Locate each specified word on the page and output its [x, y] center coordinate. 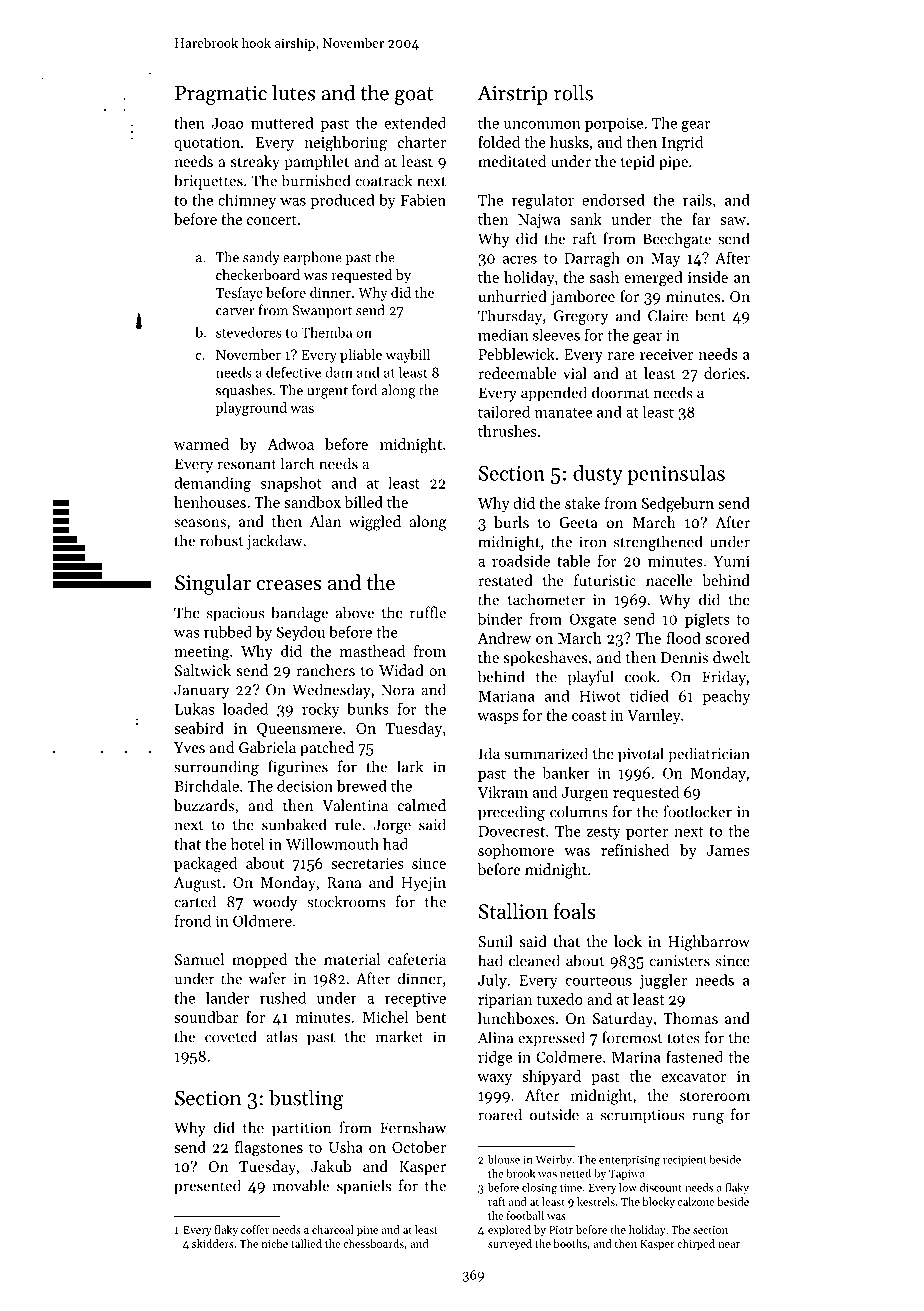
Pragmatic [221, 95]
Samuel [199, 959]
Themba [326, 332]
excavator [694, 1077]
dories [725, 373]
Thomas [690, 1018]
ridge [495, 1058]
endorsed [613, 200]
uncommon [542, 125]
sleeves [556, 335]
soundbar [206, 1017]
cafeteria [417, 959]
